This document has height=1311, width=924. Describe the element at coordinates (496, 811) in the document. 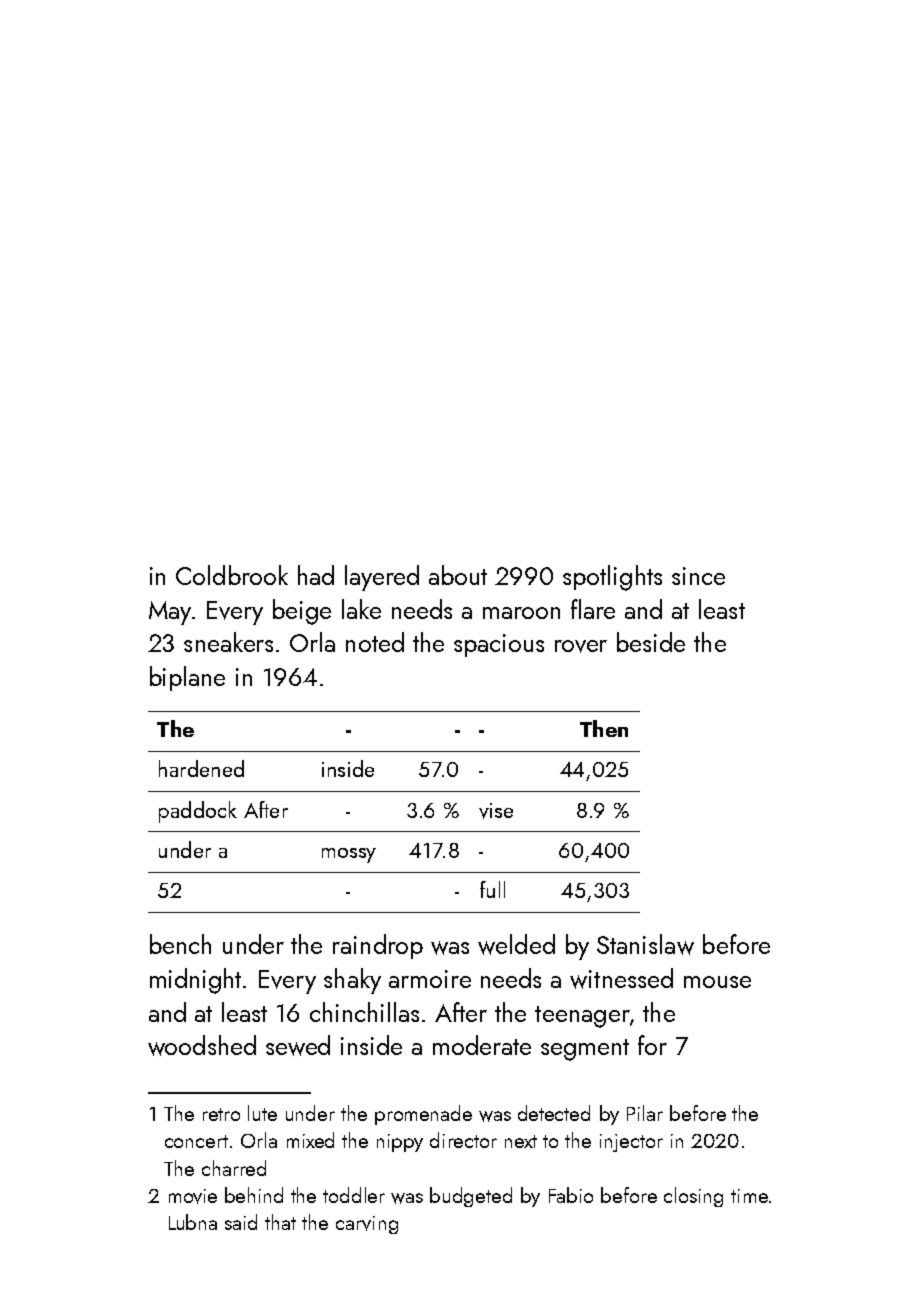

I see `vise` at that location.
